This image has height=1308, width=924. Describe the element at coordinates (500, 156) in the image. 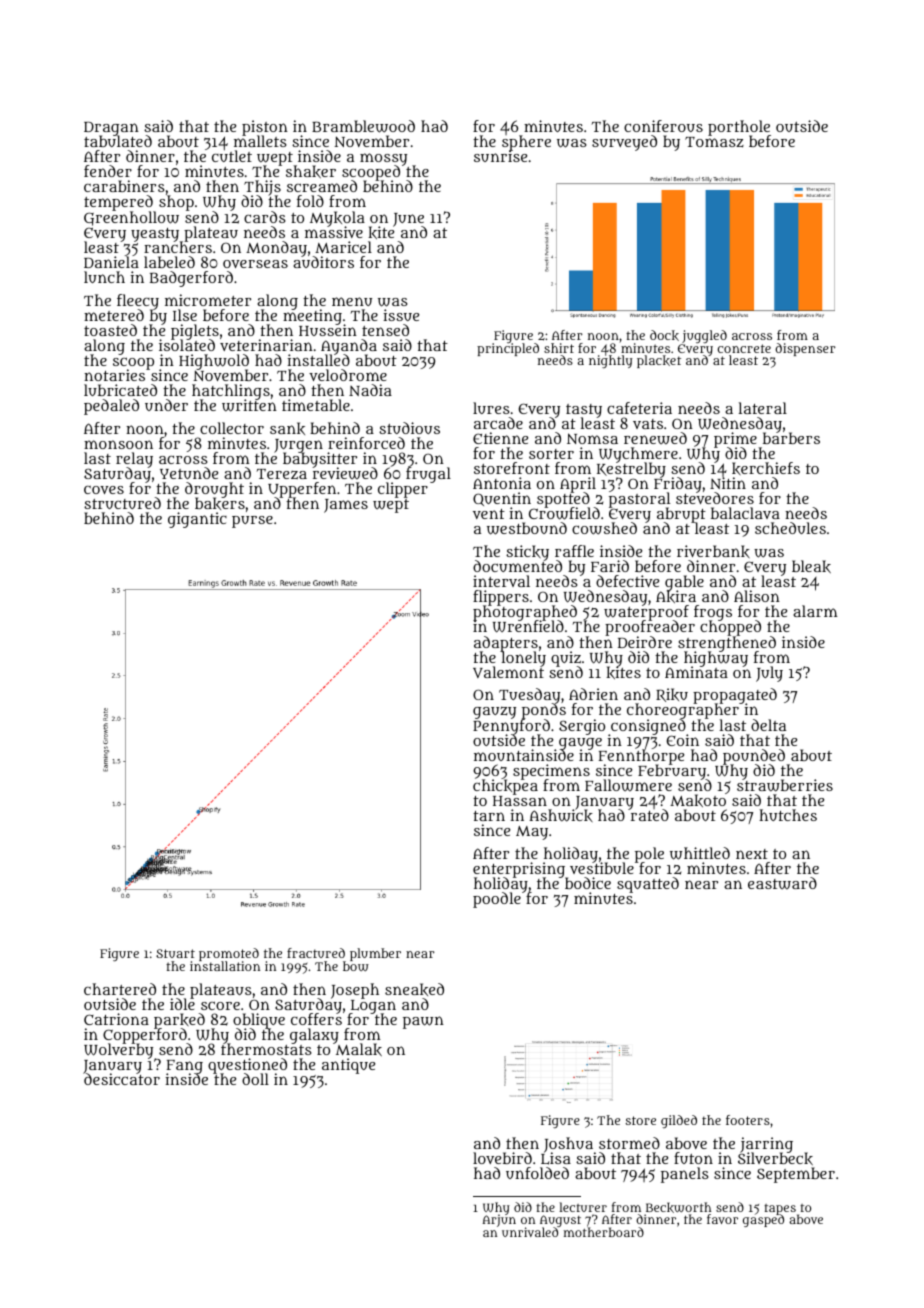

I see `sunrise` at that location.
